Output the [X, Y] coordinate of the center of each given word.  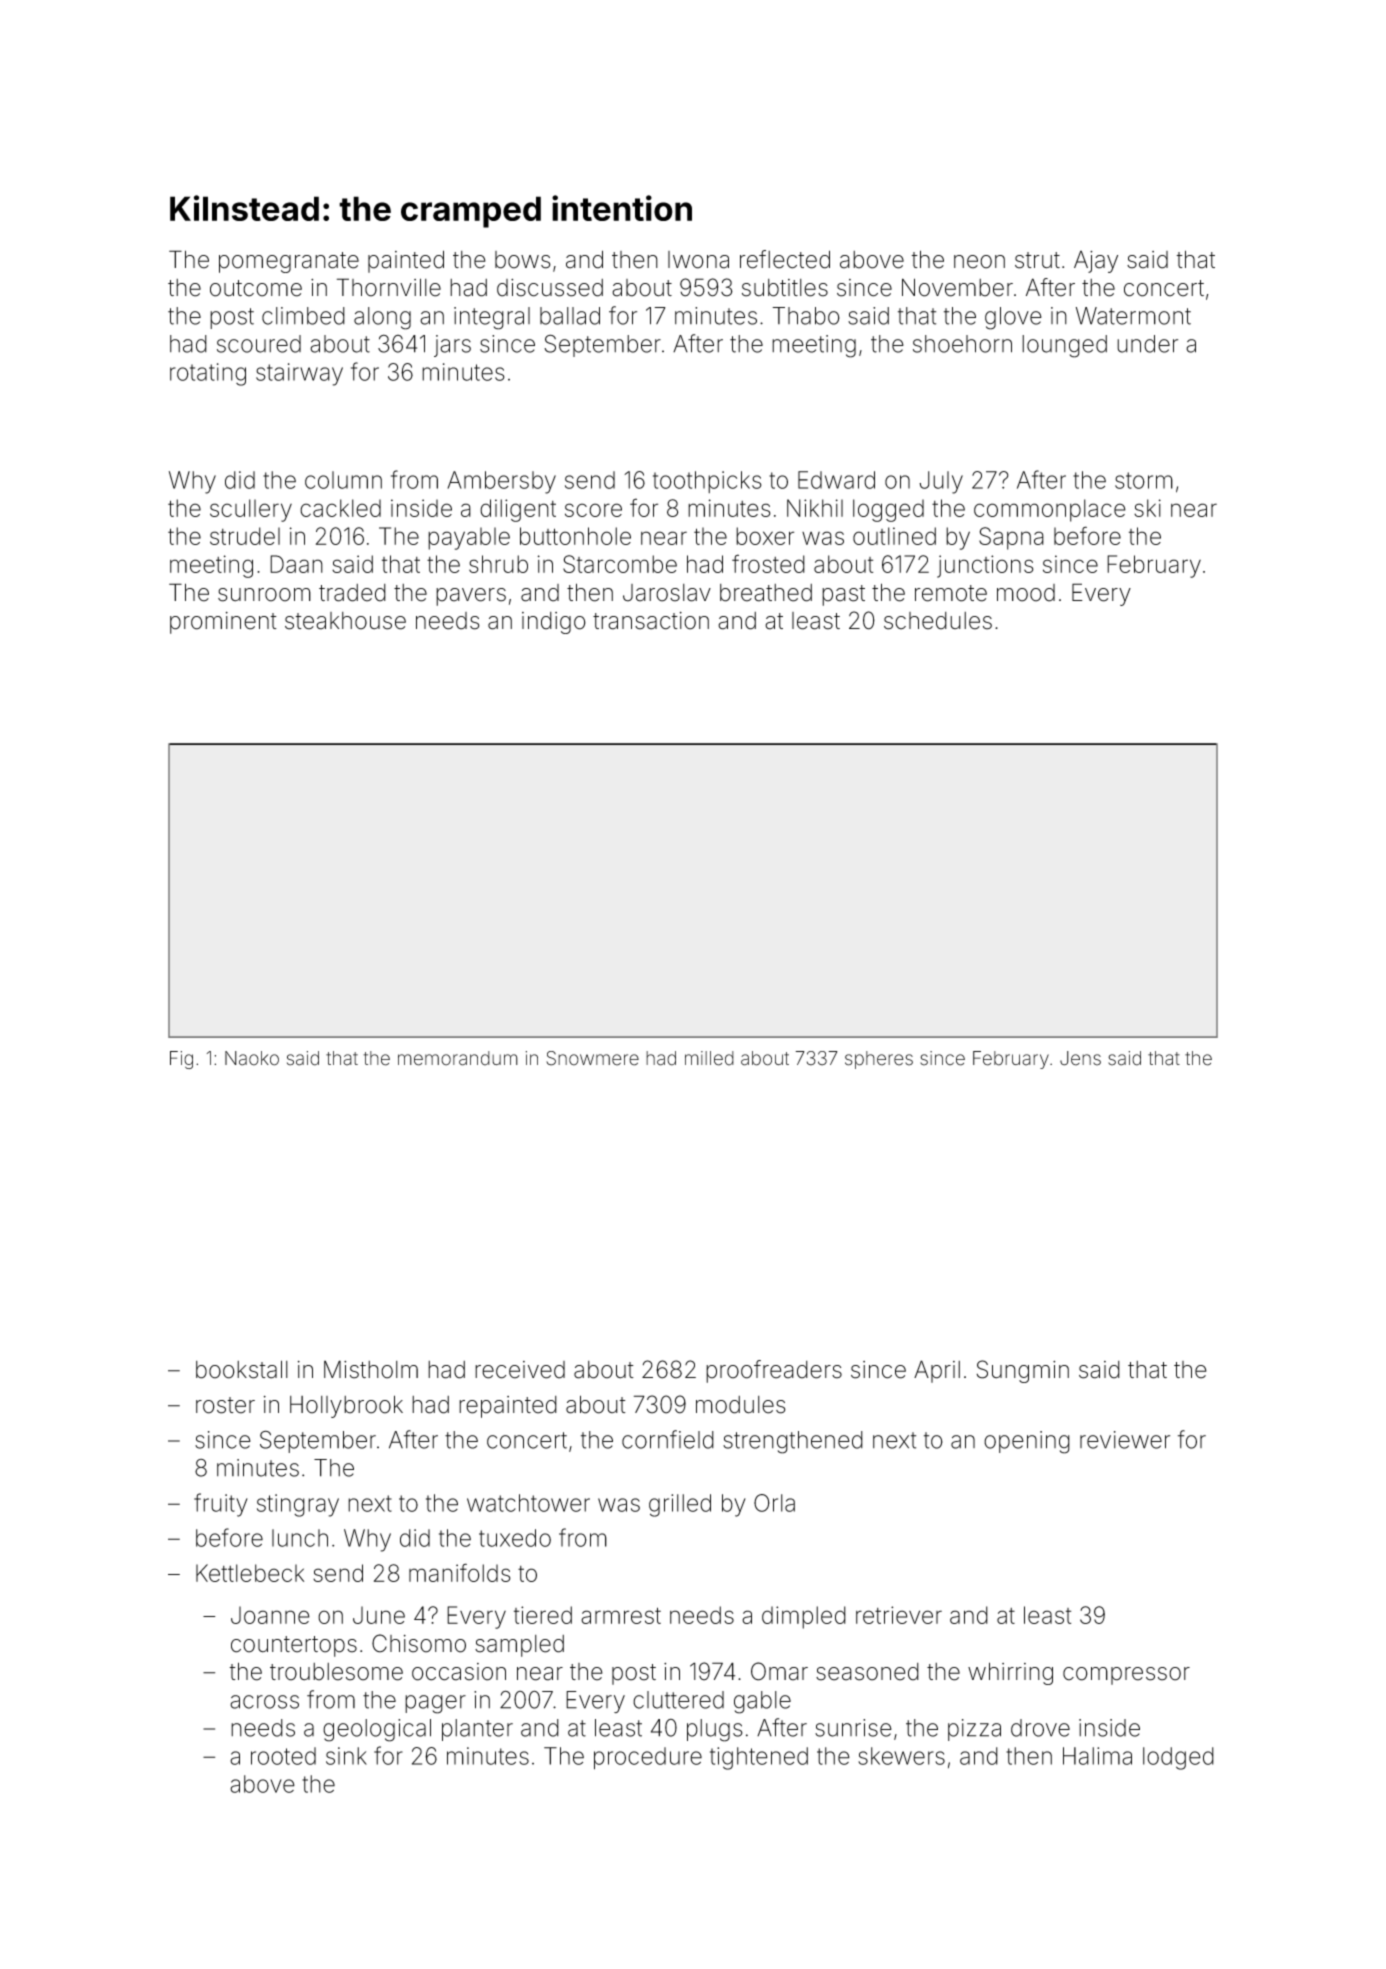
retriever [899, 1615]
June [379, 1615]
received [520, 1370]
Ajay [1096, 262]
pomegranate [289, 262]
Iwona [698, 260]
